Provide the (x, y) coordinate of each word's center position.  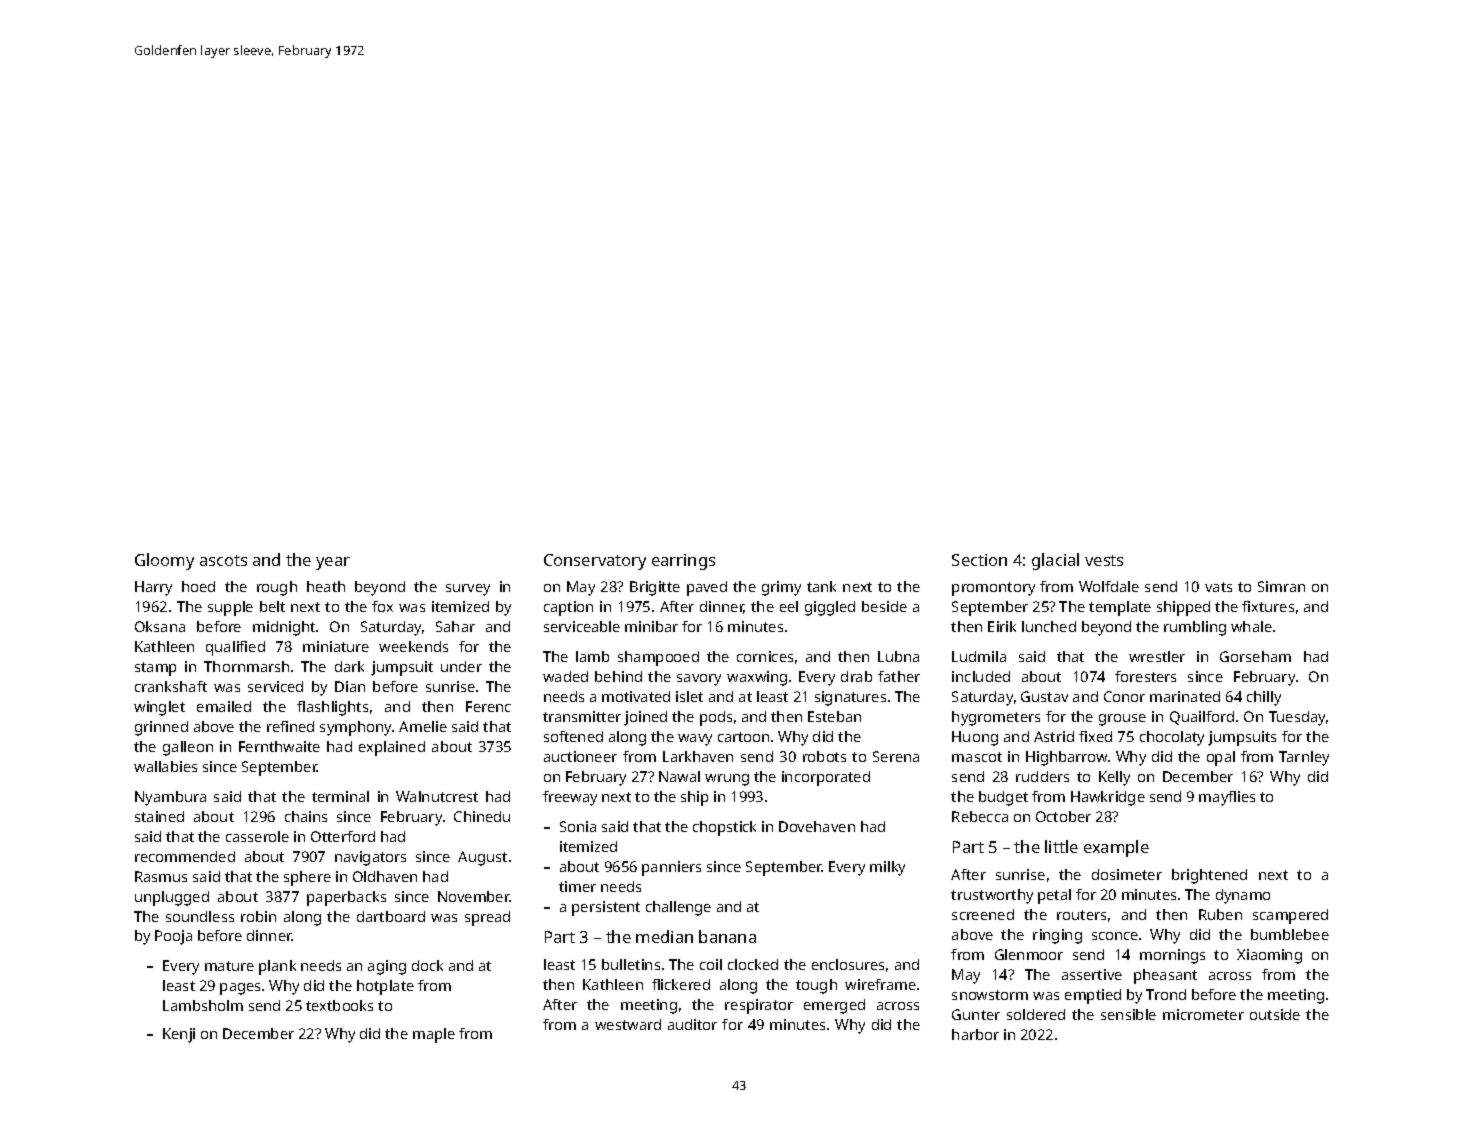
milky (887, 868)
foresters (1145, 676)
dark (349, 666)
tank (821, 586)
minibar (651, 626)
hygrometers (996, 718)
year (333, 563)
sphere (307, 878)
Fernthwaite (279, 746)
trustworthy (992, 896)
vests (1104, 560)
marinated (1185, 696)
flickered (681, 984)
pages (240, 989)
